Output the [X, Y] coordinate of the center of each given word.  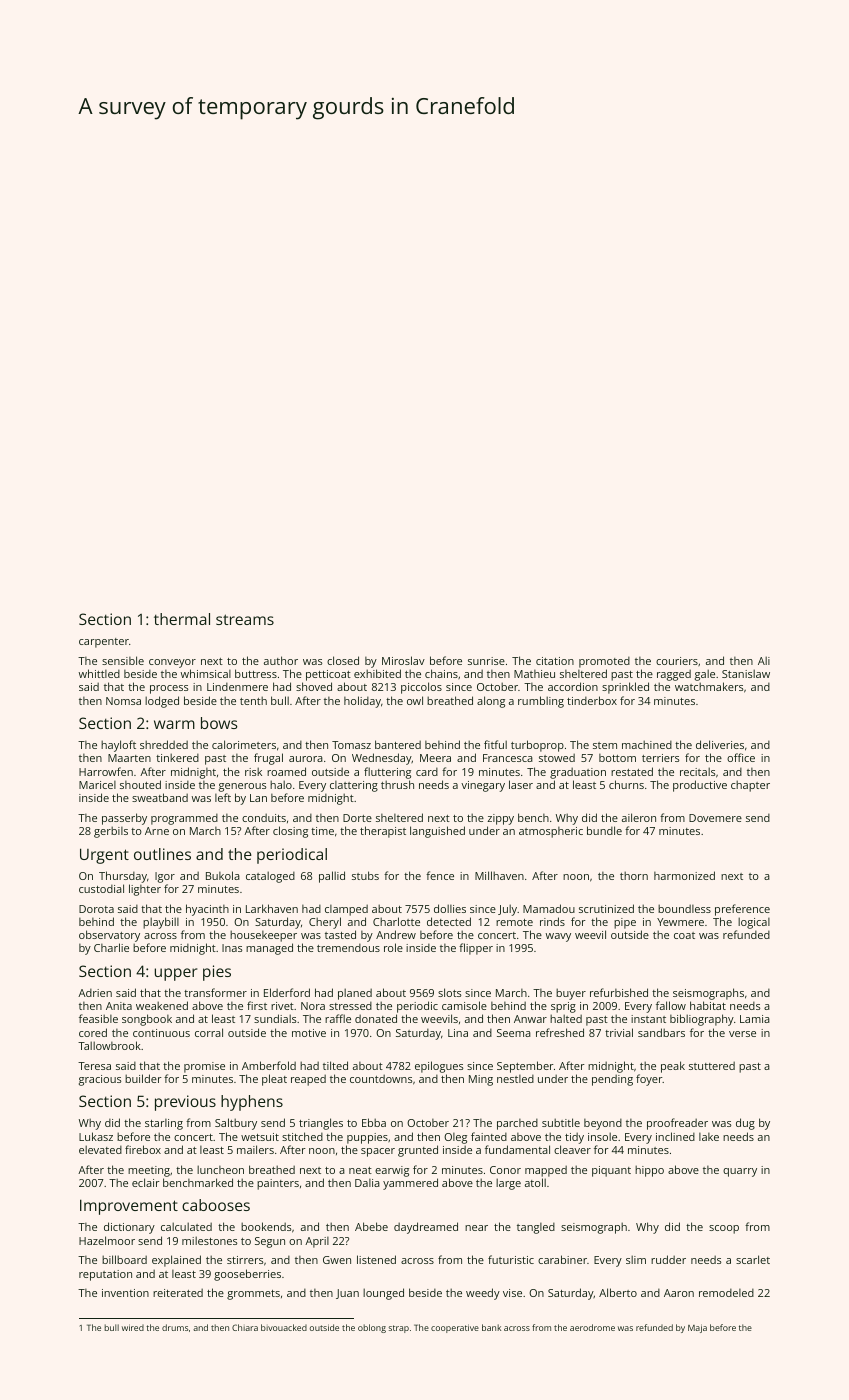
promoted [604, 662]
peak [673, 1067]
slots [449, 992]
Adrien [95, 993]
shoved [314, 686]
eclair [146, 1182]
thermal [182, 619]
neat [360, 1170]
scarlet [753, 1259]
